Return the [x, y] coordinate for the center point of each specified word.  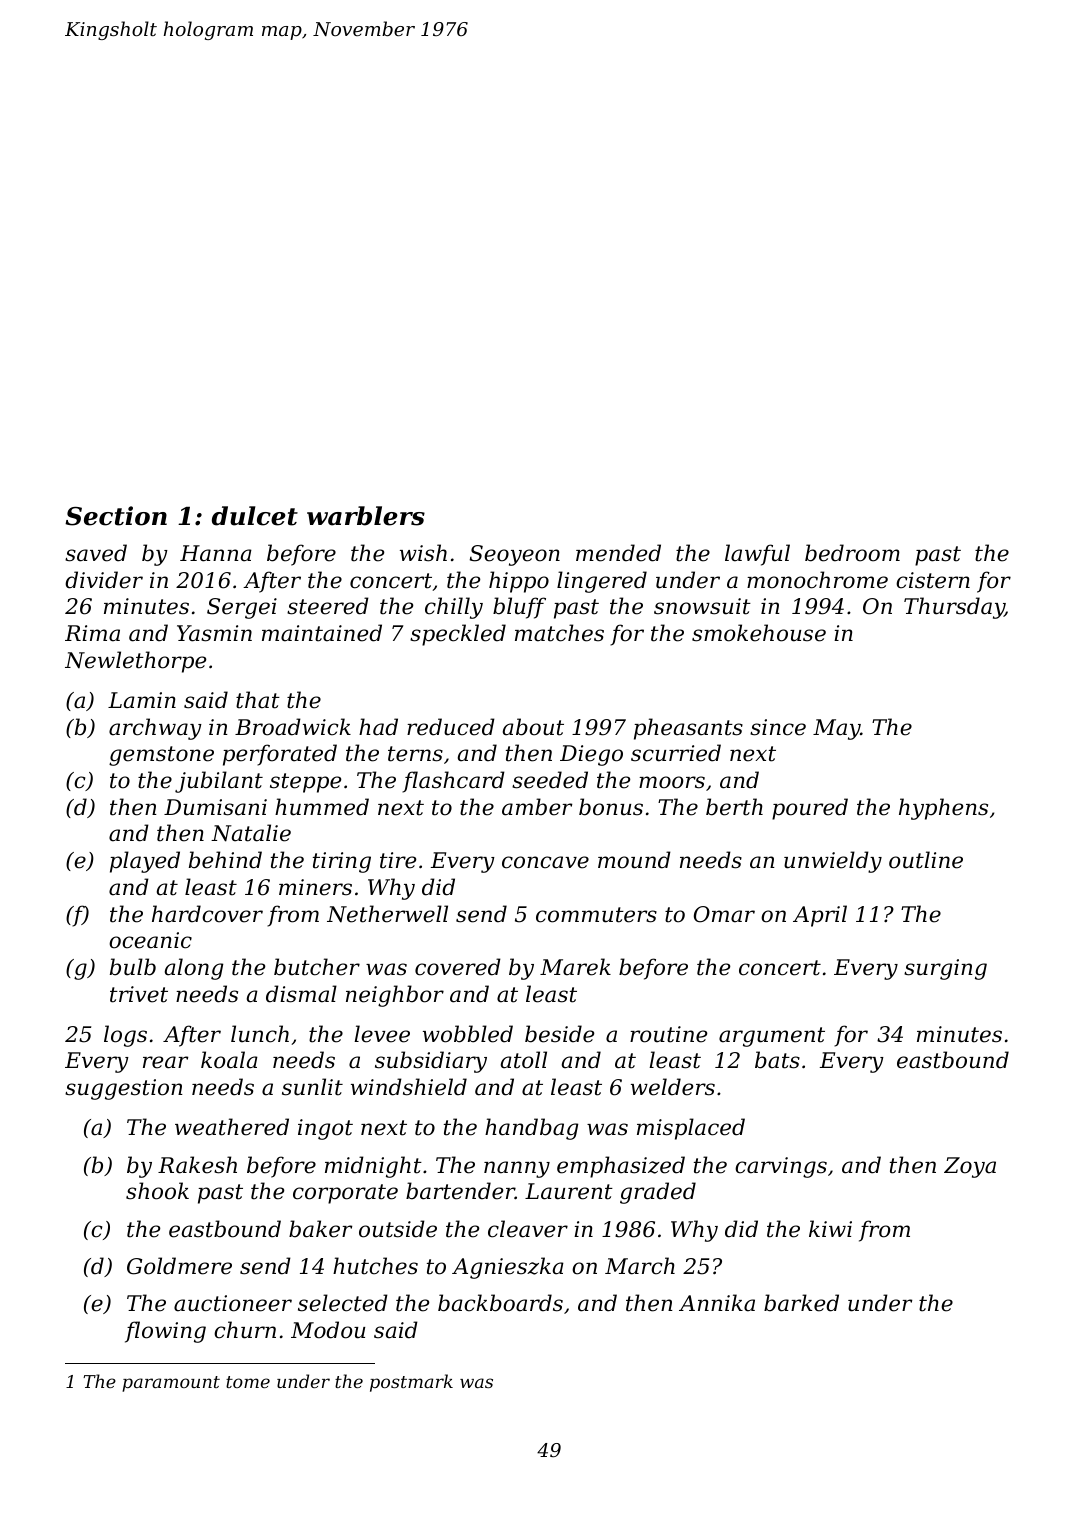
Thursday [954, 608]
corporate [345, 1194]
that [258, 700]
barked [801, 1303]
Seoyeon [515, 555]
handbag [531, 1129]
